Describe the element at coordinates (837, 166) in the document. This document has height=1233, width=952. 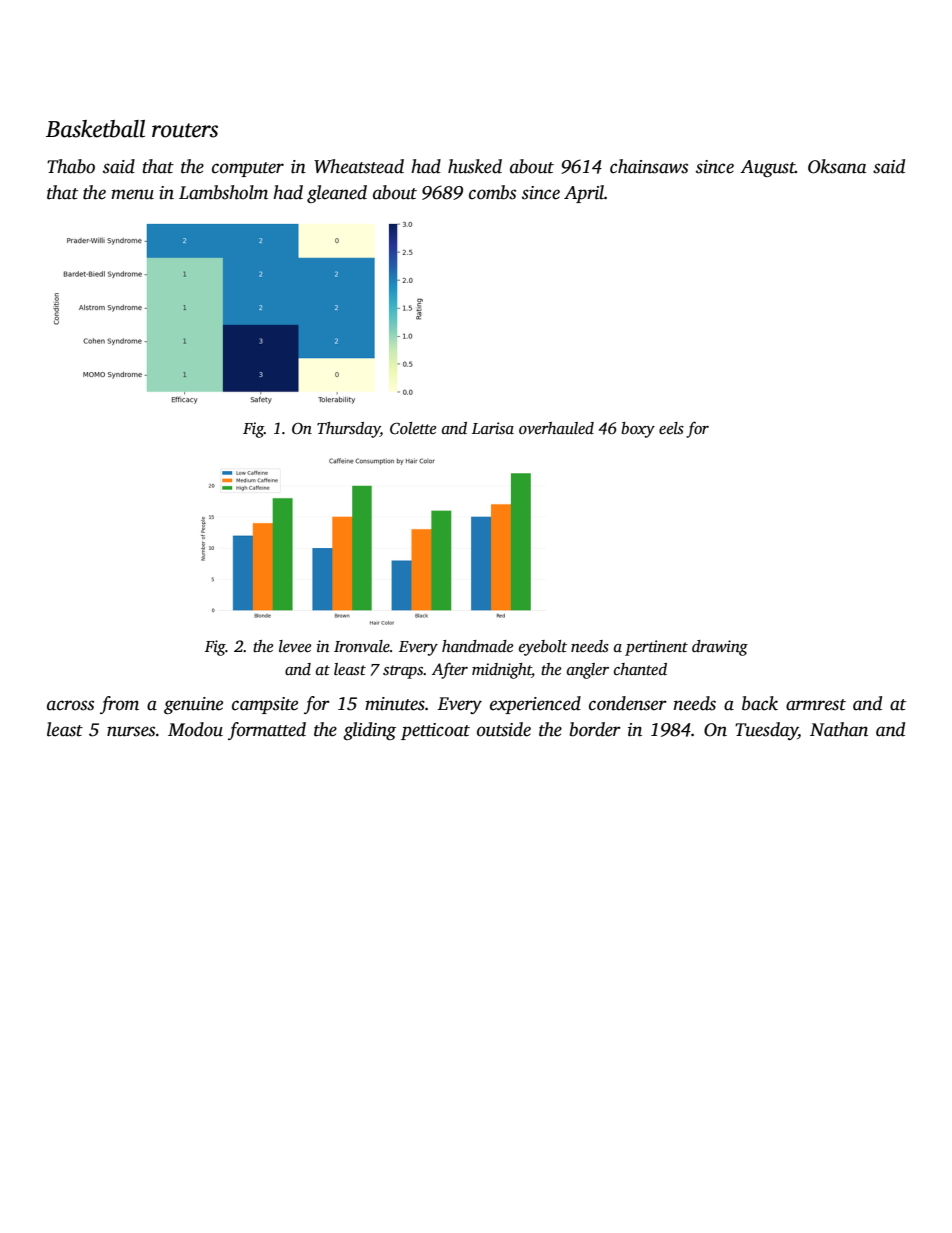
I see `Oksana` at that location.
